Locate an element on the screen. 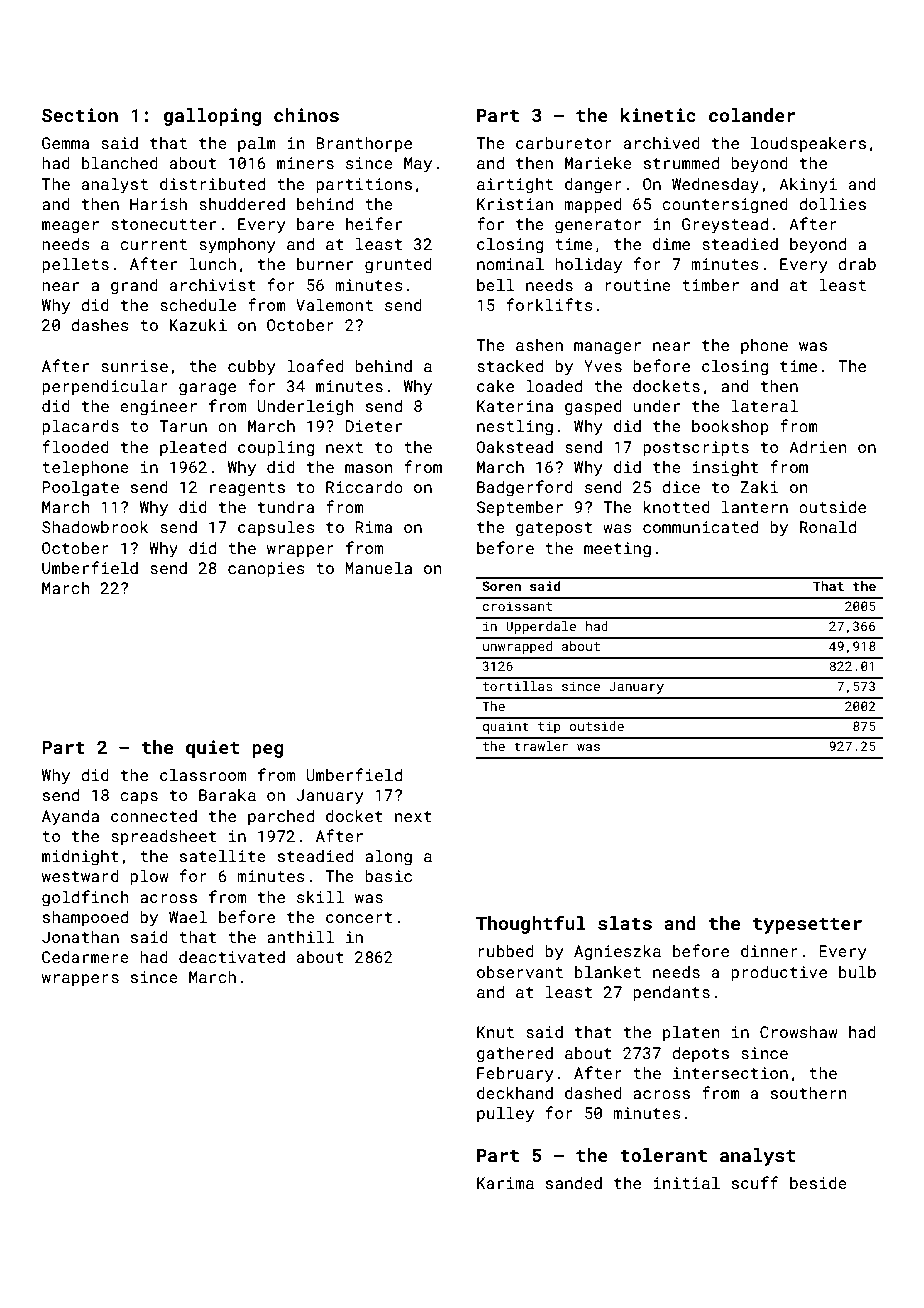 The width and height of the screenshot is (924, 1308). chinos is located at coordinates (306, 115).
